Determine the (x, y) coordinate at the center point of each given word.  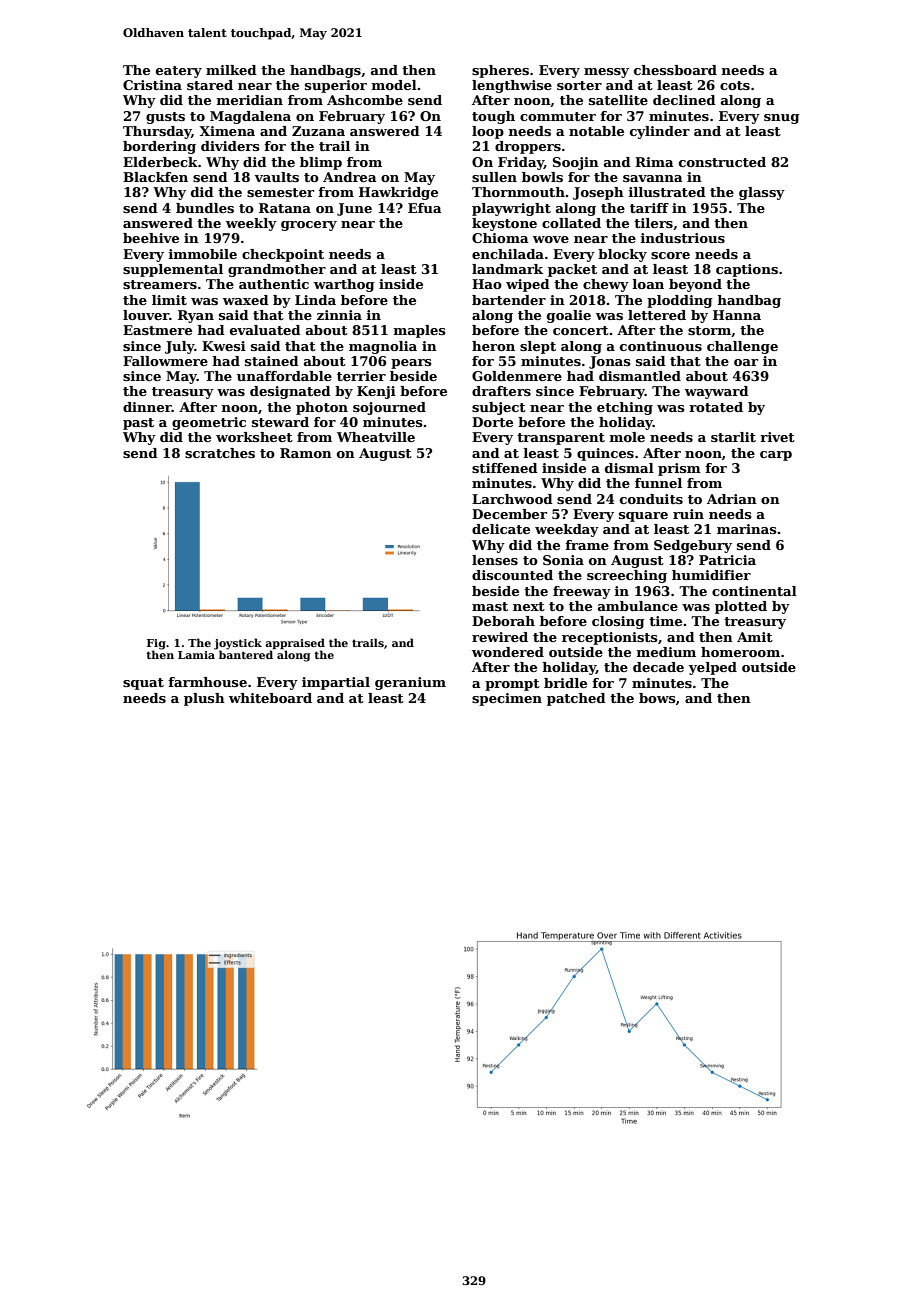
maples (420, 331)
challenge (742, 347)
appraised (295, 643)
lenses (495, 560)
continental (754, 591)
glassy (762, 193)
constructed (722, 162)
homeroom (740, 652)
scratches (220, 453)
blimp (321, 163)
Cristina (152, 85)
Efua (425, 208)
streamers (160, 284)
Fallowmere (165, 361)
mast (490, 606)
